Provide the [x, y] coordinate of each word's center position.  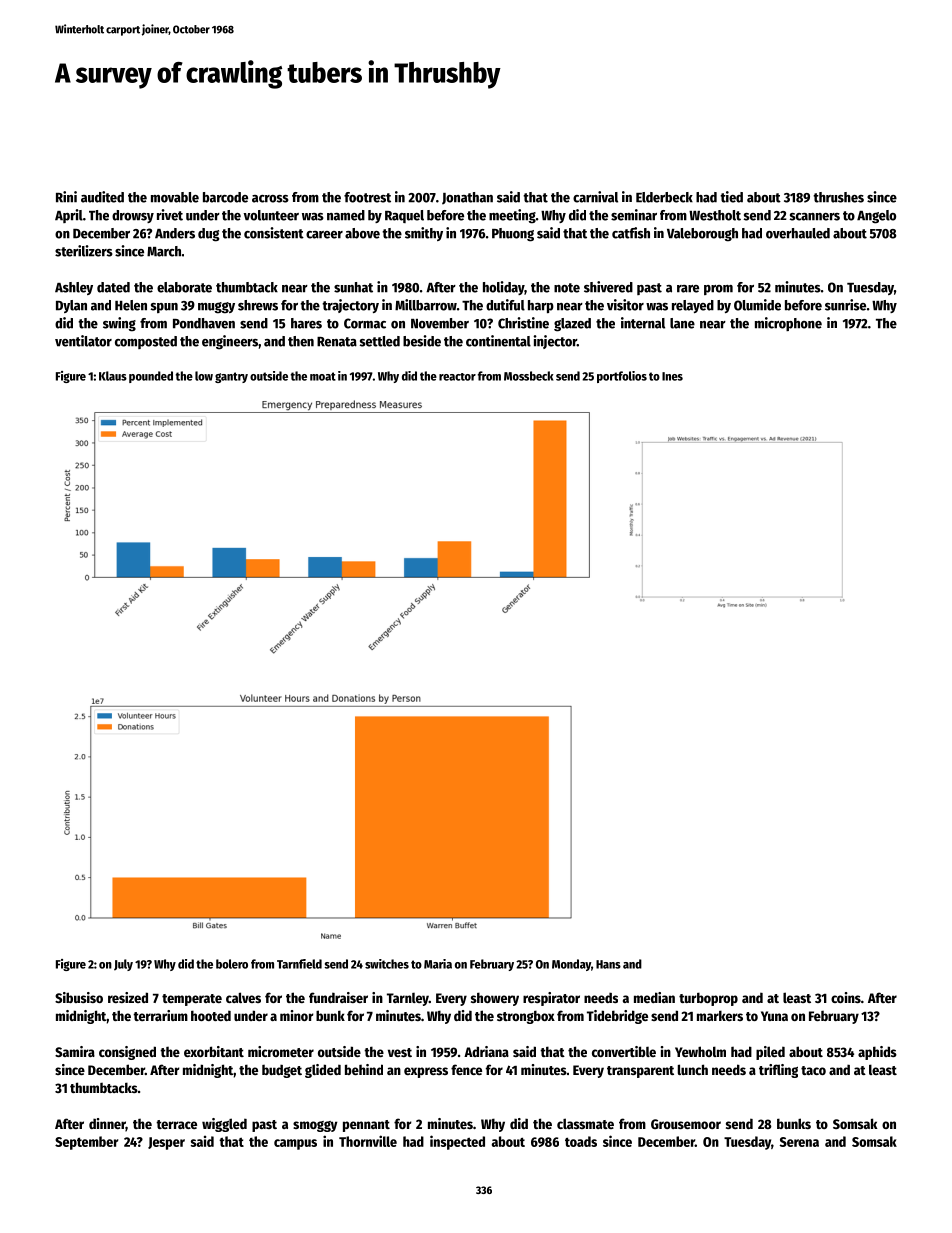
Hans [608, 964]
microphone [788, 324]
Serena [799, 1142]
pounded [151, 377]
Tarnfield [299, 964]
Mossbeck [529, 376]
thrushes [838, 197]
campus [295, 1144]
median [654, 997]
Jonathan [467, 198]
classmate [585, 1123]
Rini [66, 197]
